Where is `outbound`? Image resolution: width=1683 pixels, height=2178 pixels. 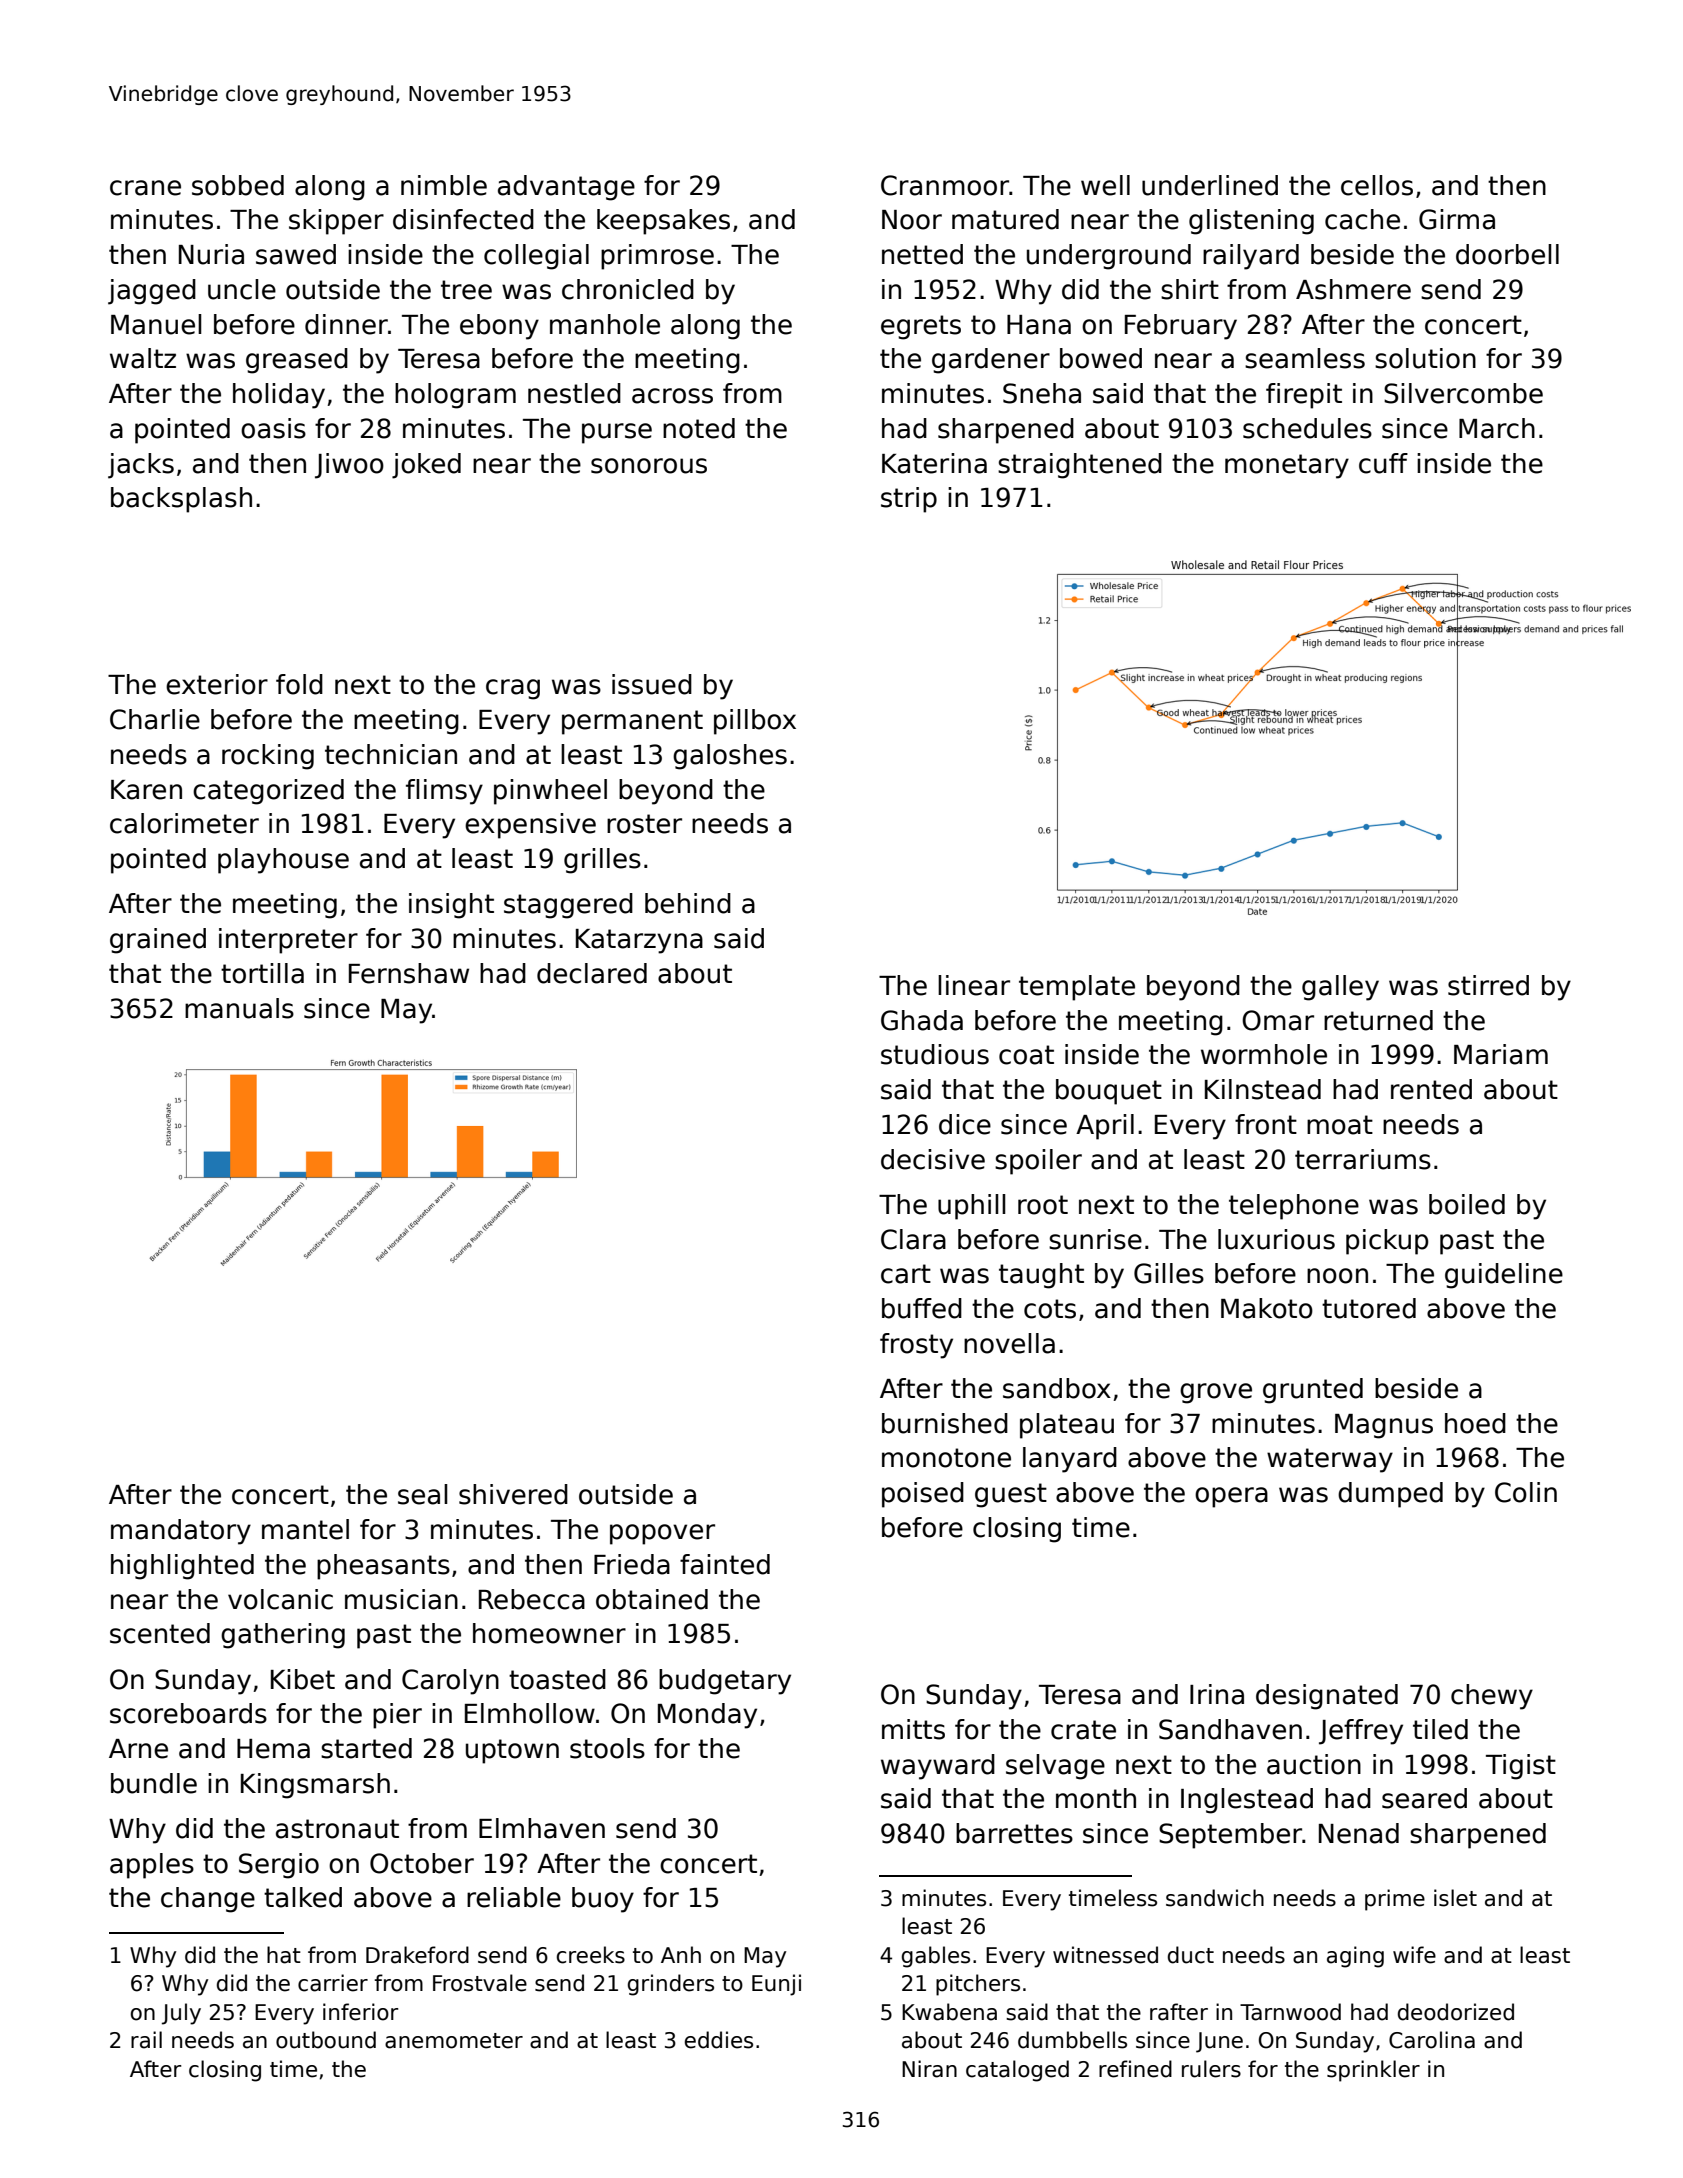 outbound is located at coordinates (326, 2040).
